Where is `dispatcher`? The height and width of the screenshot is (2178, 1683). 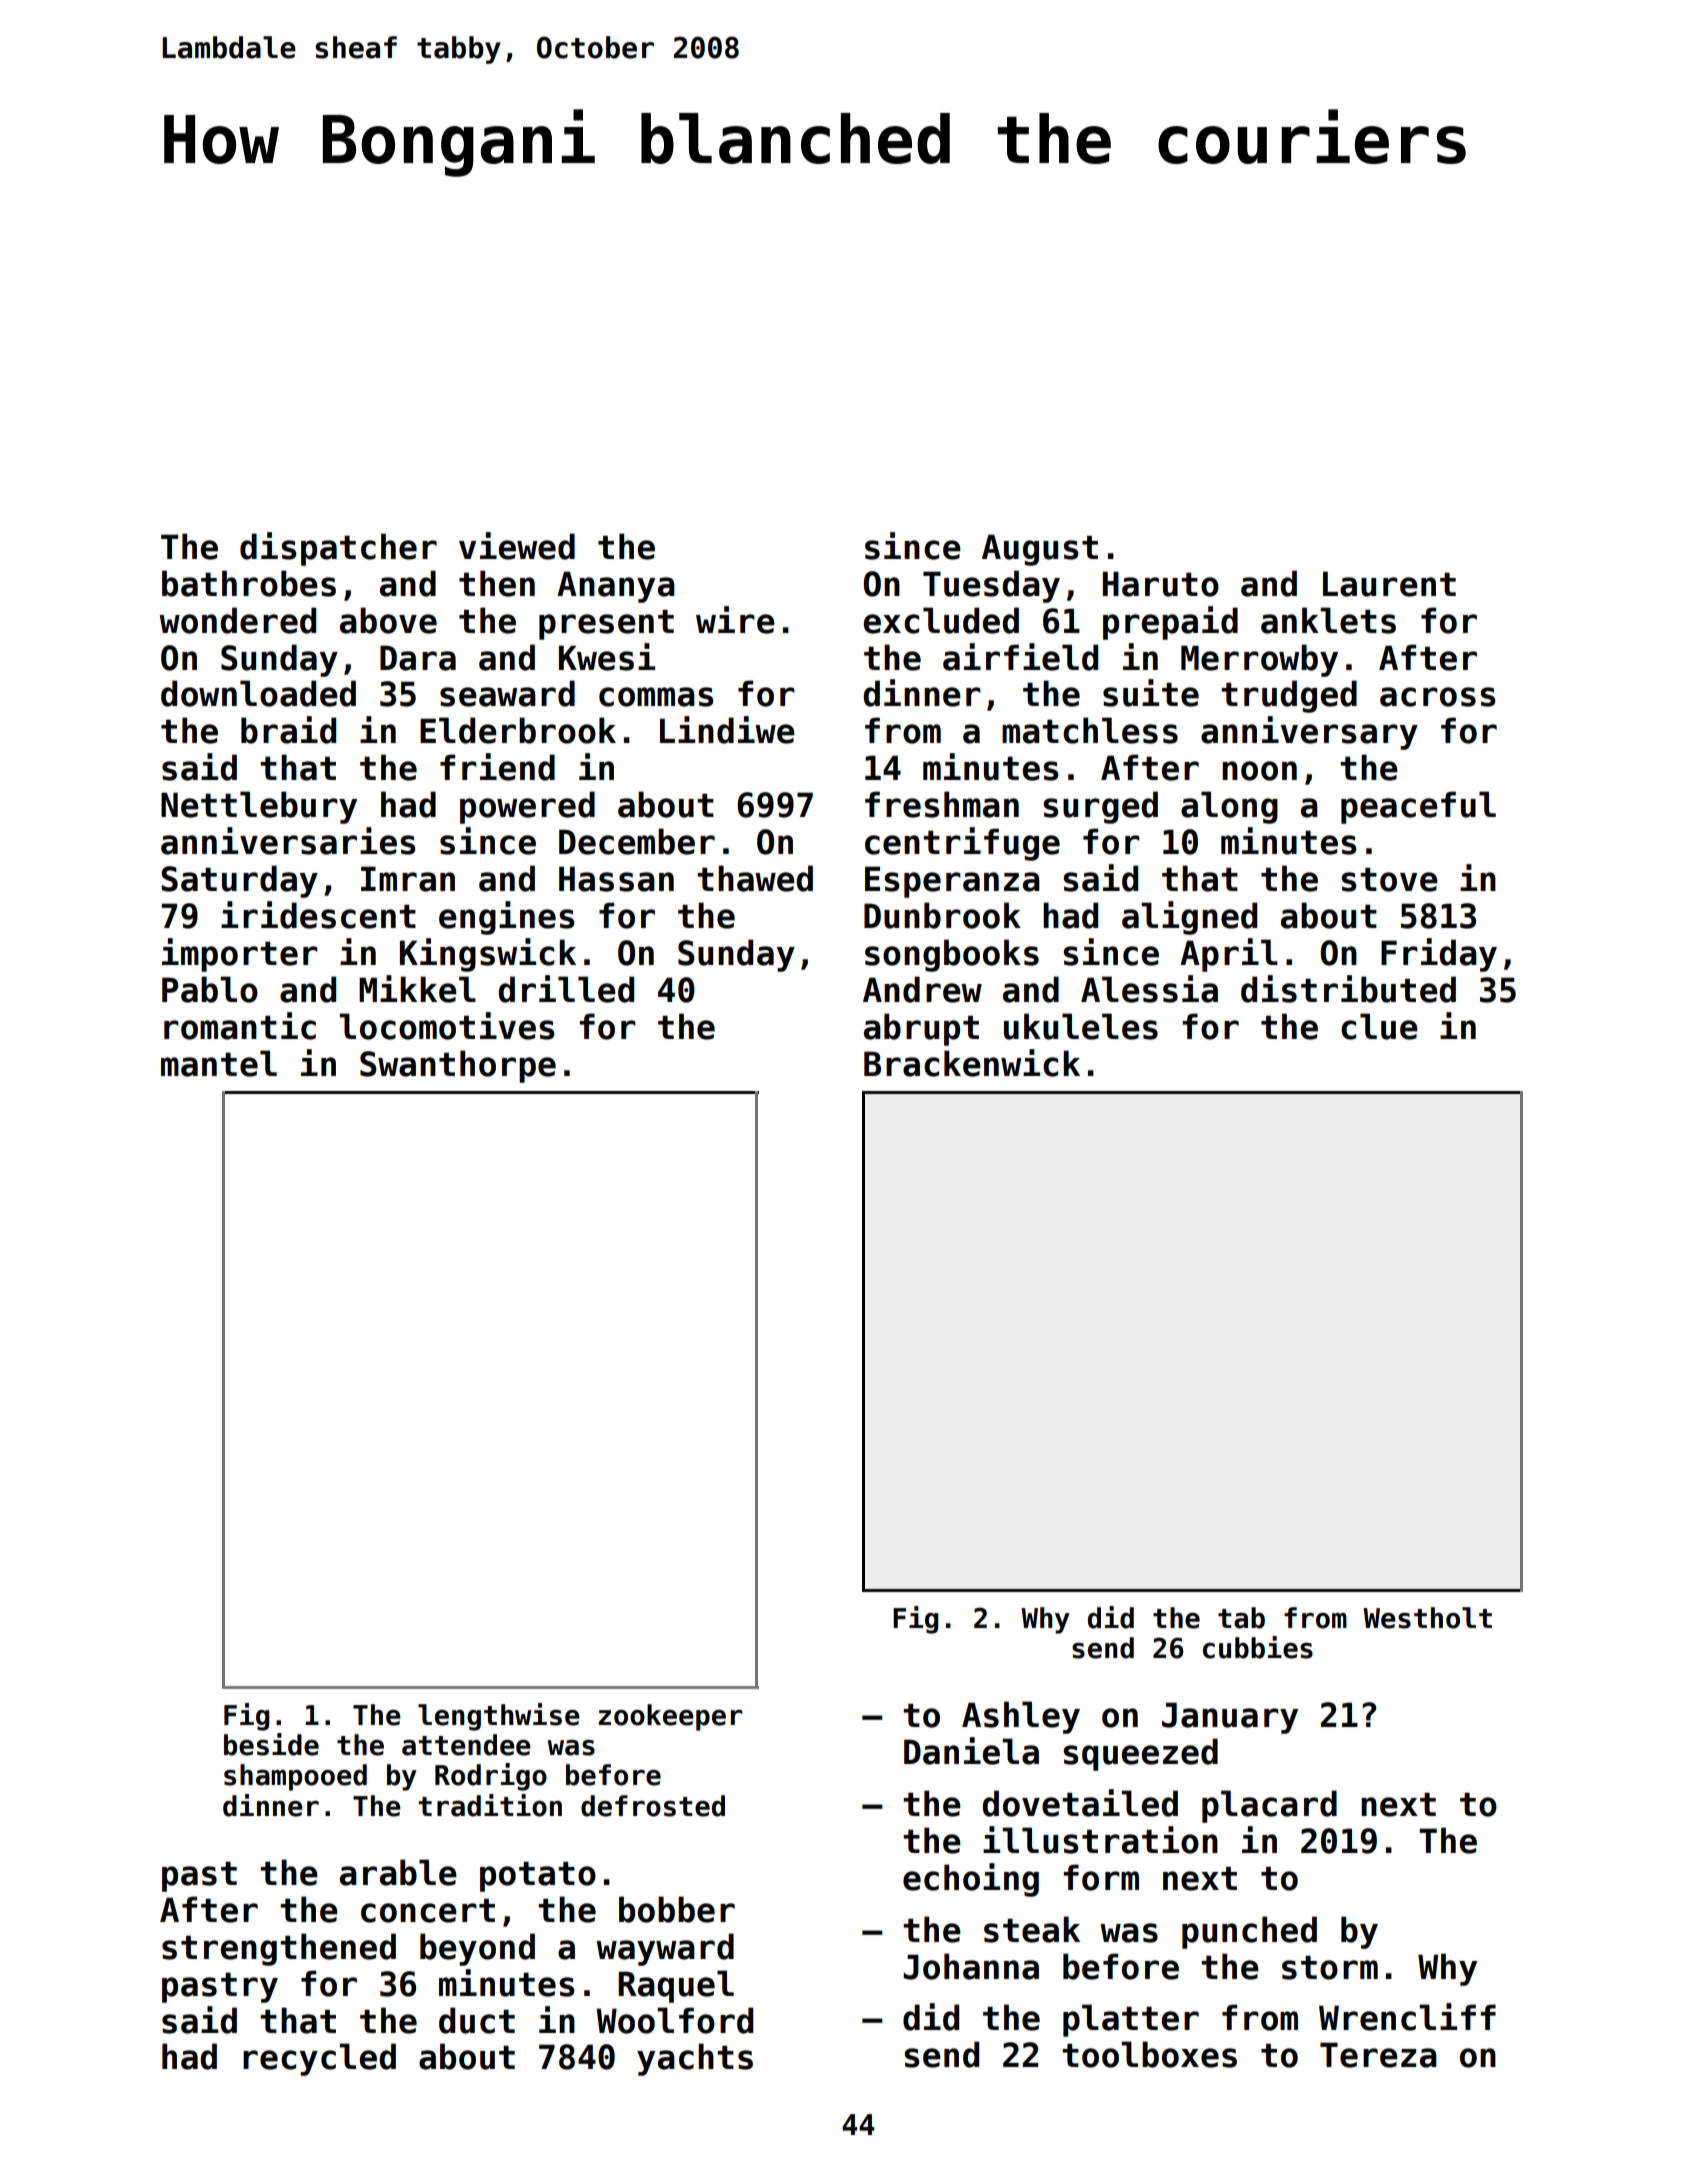
dispatcher is located at coordinates (338, 549).
